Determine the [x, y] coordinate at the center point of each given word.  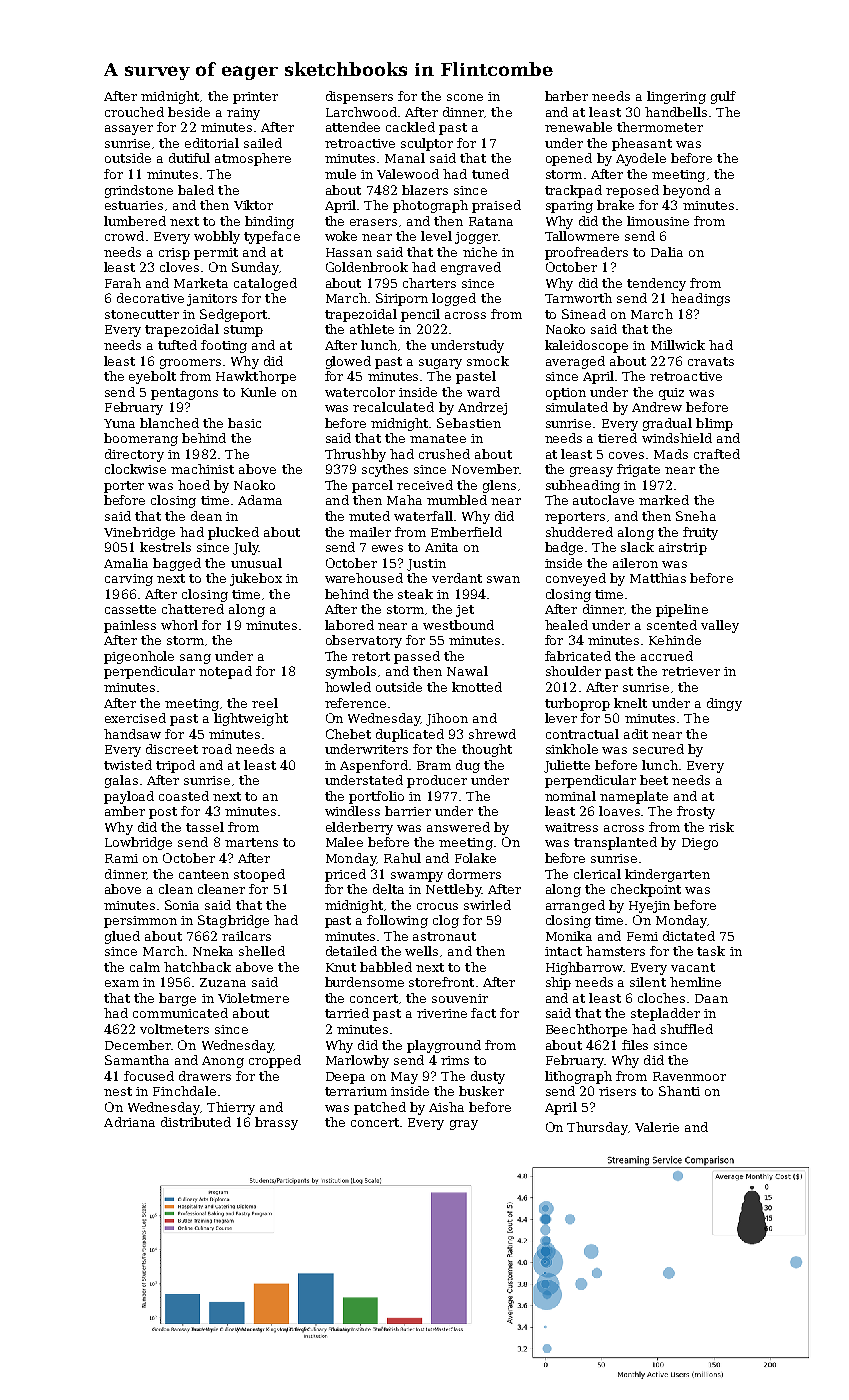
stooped [259, 875]
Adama [260, 500]
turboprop [577, 704]
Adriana [129, 1122]
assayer [129, 130]
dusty [488, 1077]
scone [465, 97]
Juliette [567, 766]
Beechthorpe [586, 1030]
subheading [583, 486]
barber [566, 96]
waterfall [423, 516]
